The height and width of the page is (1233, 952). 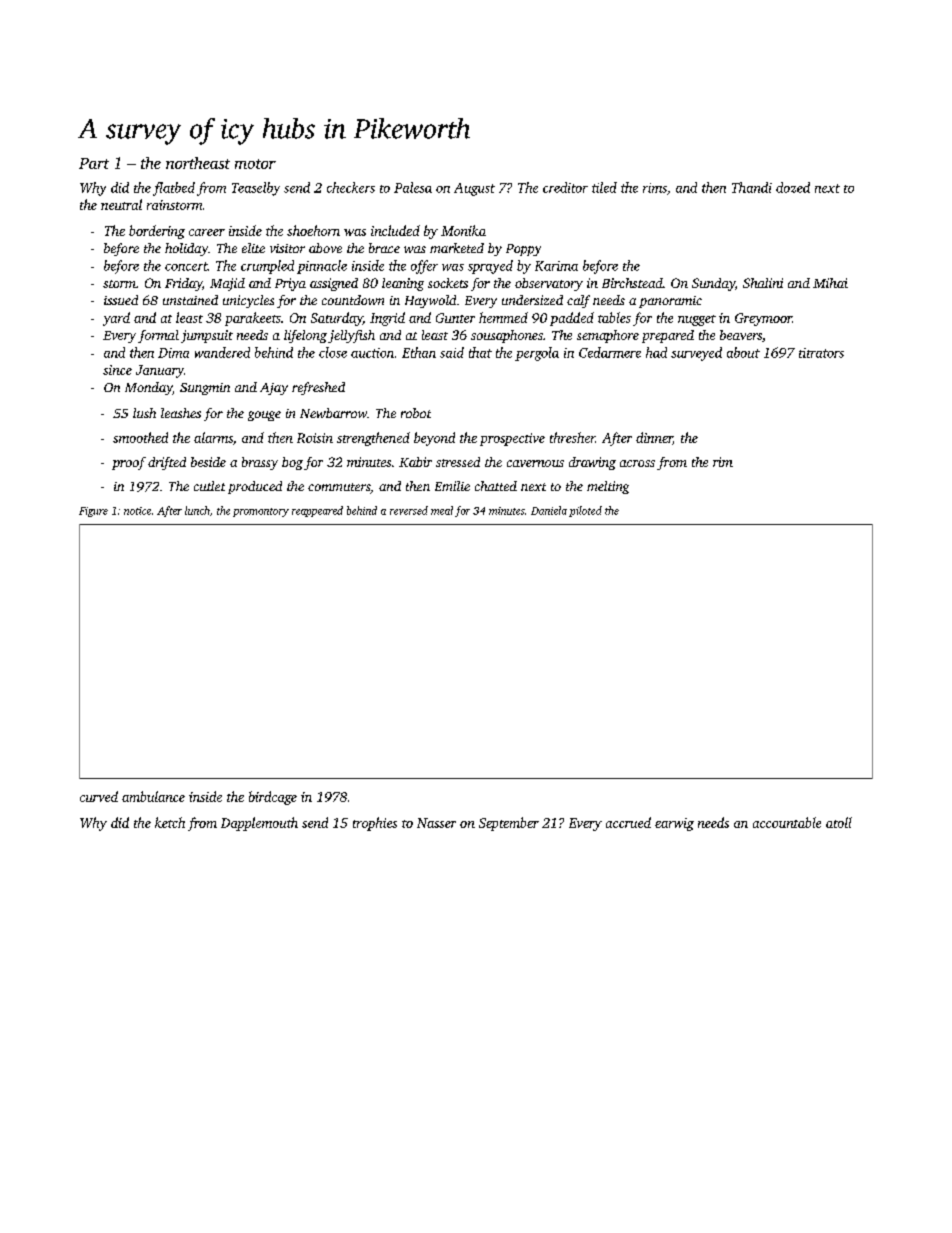 I want to click on lunch, so click(x=197, y=510).
